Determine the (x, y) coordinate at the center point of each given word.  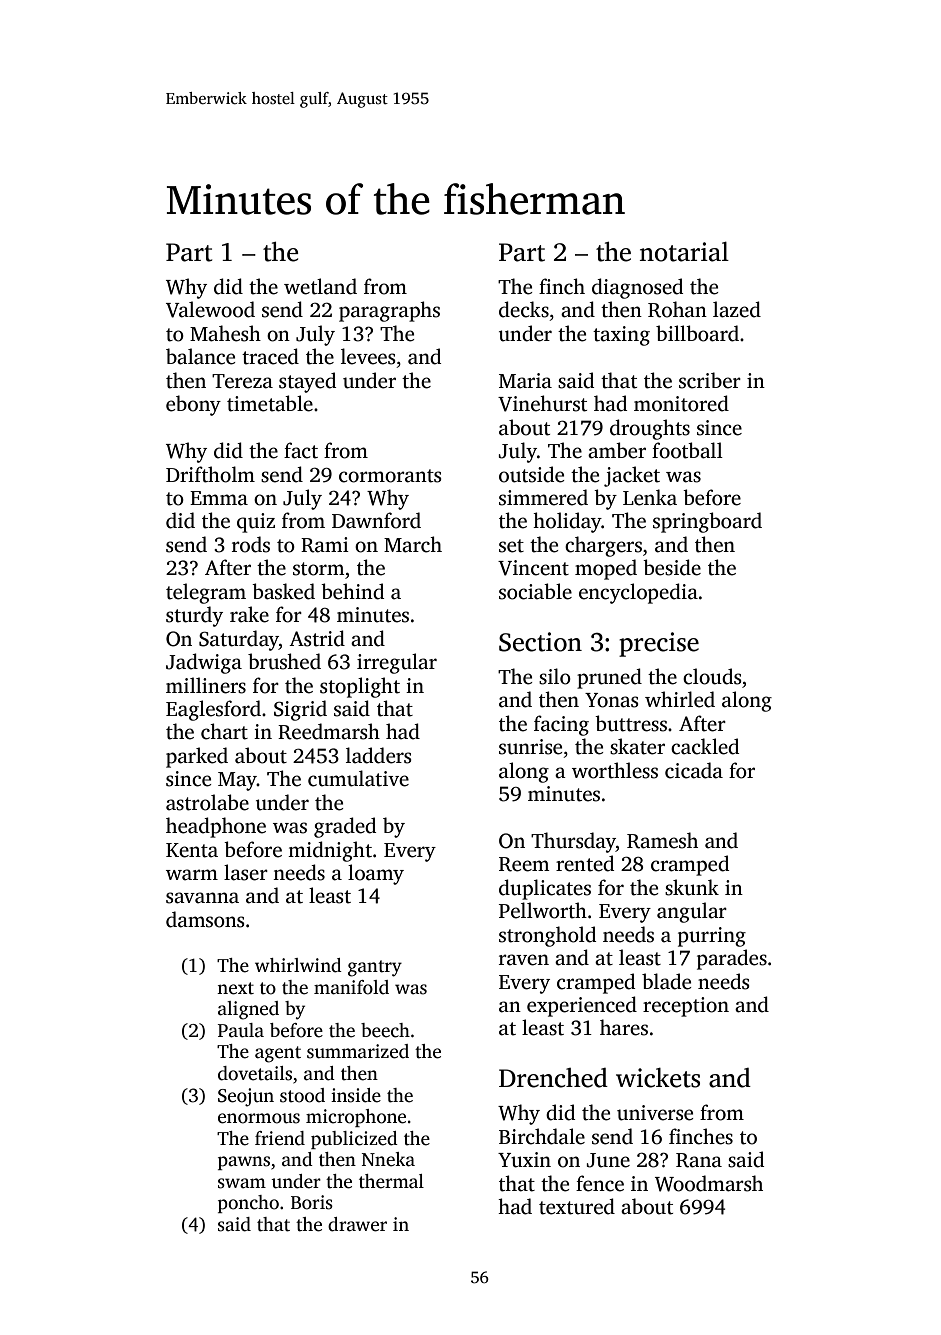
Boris (312, 1202)
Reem (524, 864)
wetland (320, 286)
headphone (216, 827)
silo (555, 676)
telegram (206, 593)
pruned (609, 678)
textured (577, 1206)
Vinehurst (542, 403)
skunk (692, 887)
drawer (357, 1224)
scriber (710, 380)
